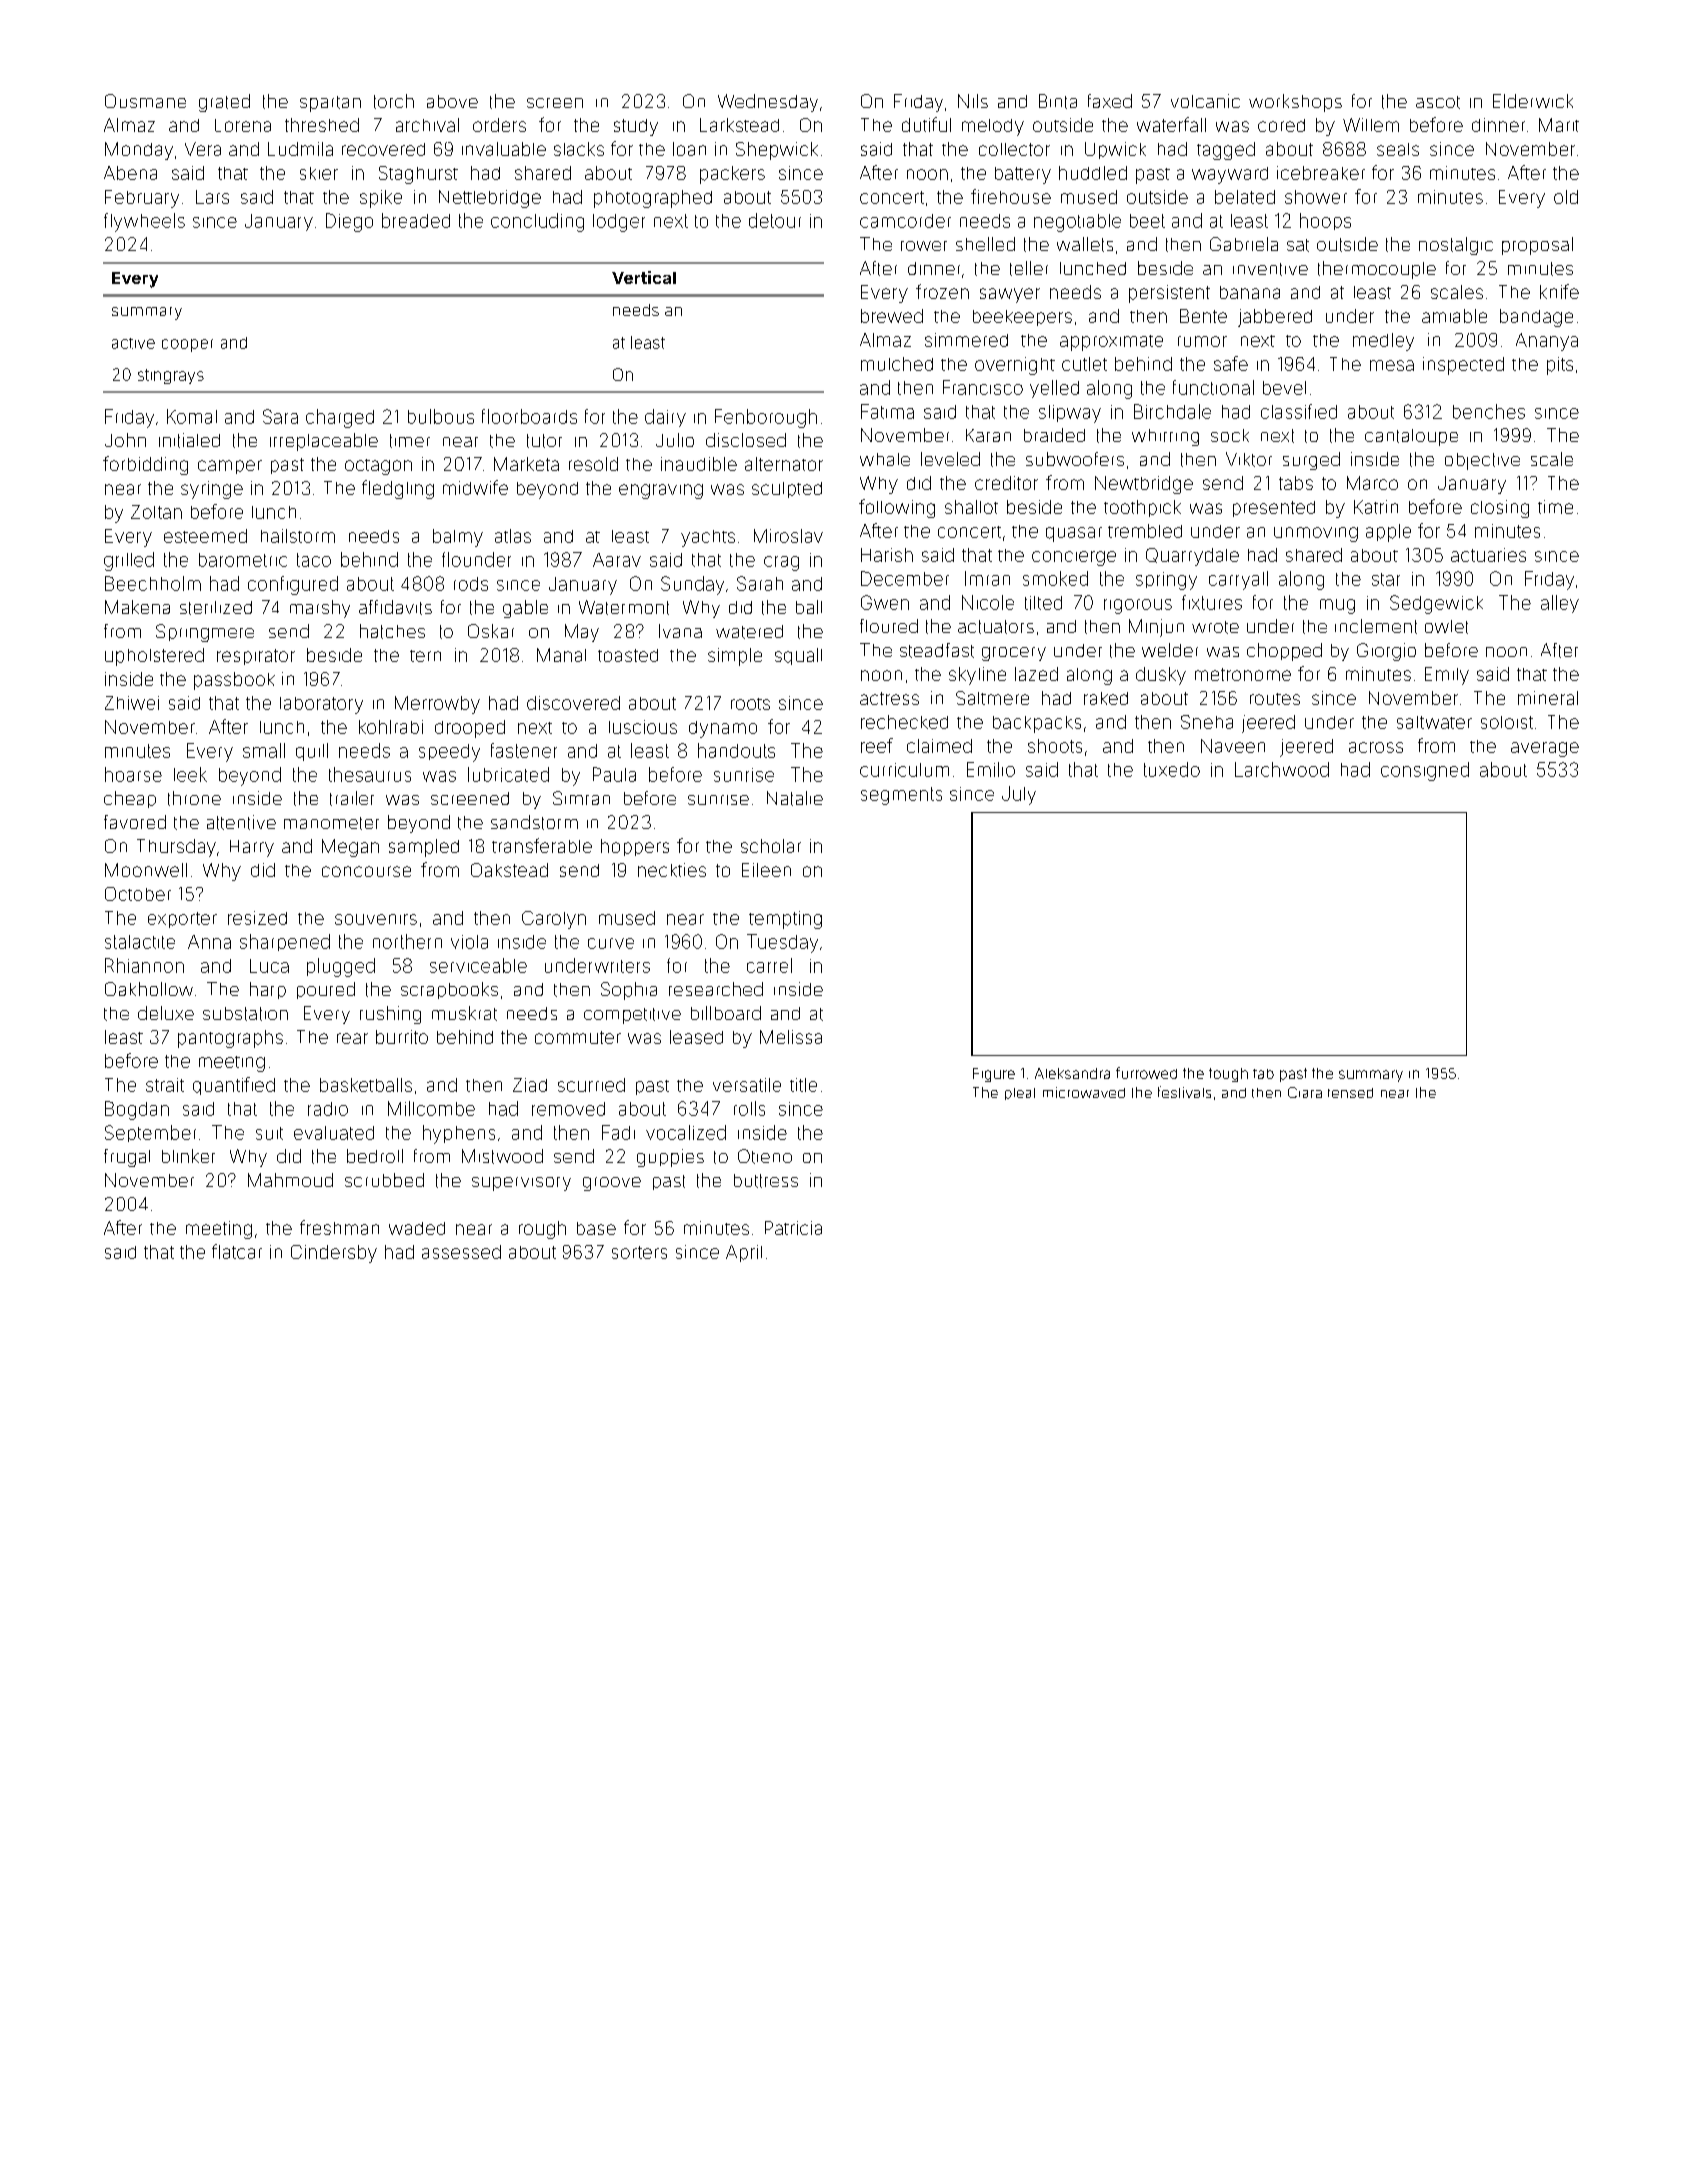 The height and width of the image is (2178, 1683). I want to click on lazed, so click(1036, 674).
